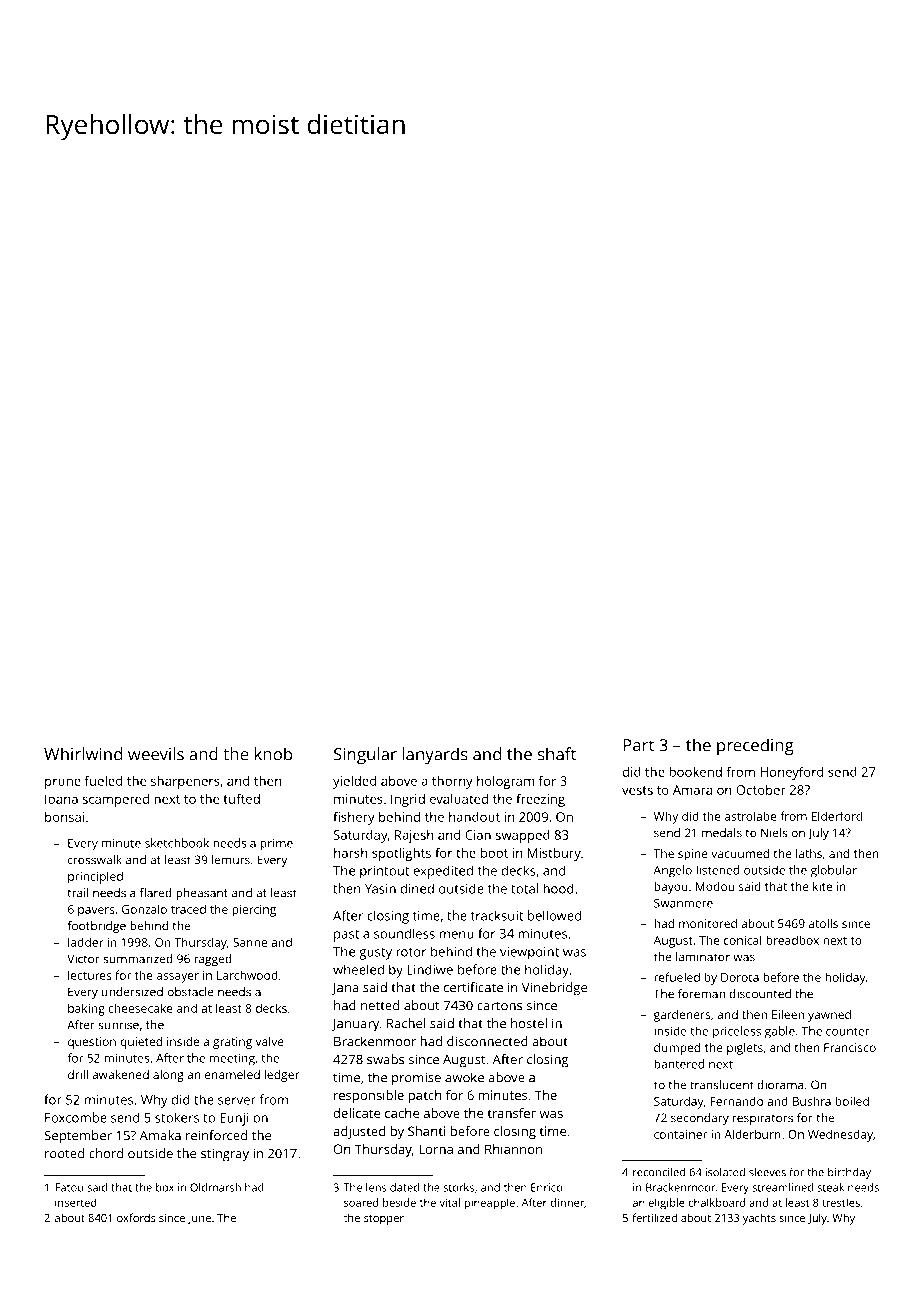 The height and width of the screenshot is (1308, 924). What do you see at coordinates (829, 1016) in the screenshot?
I see `yawned` at bounding box center [829, 1016].
